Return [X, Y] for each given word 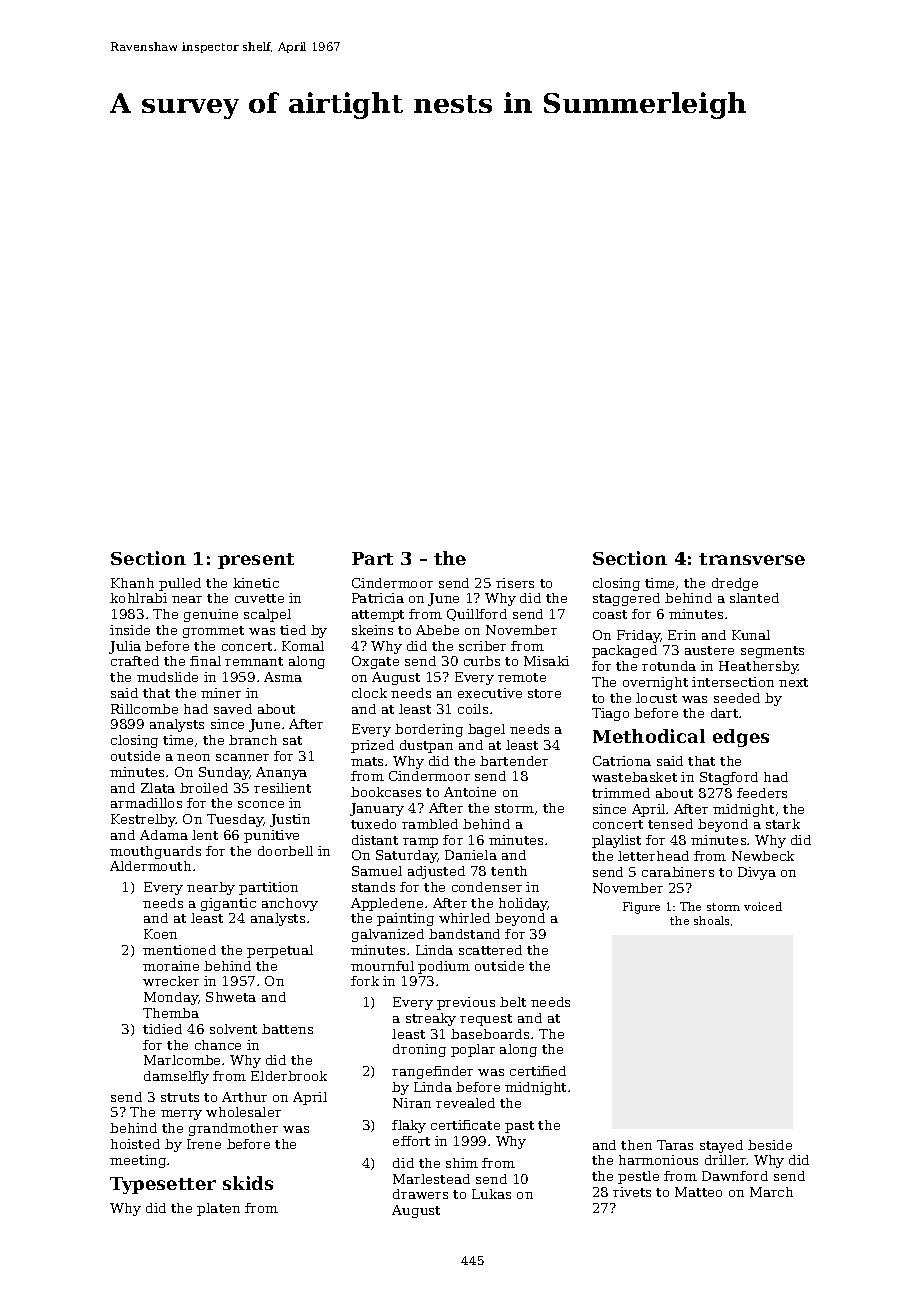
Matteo [698, 1192]
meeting [138, 1161]
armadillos [146, 803]
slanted [754, 598]
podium [444, 967]
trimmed [621, 793]
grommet [213, 632]
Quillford [477, 615]
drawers [420, 1194]
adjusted [436, 872]
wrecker [171, 981]
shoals [711, 920]
